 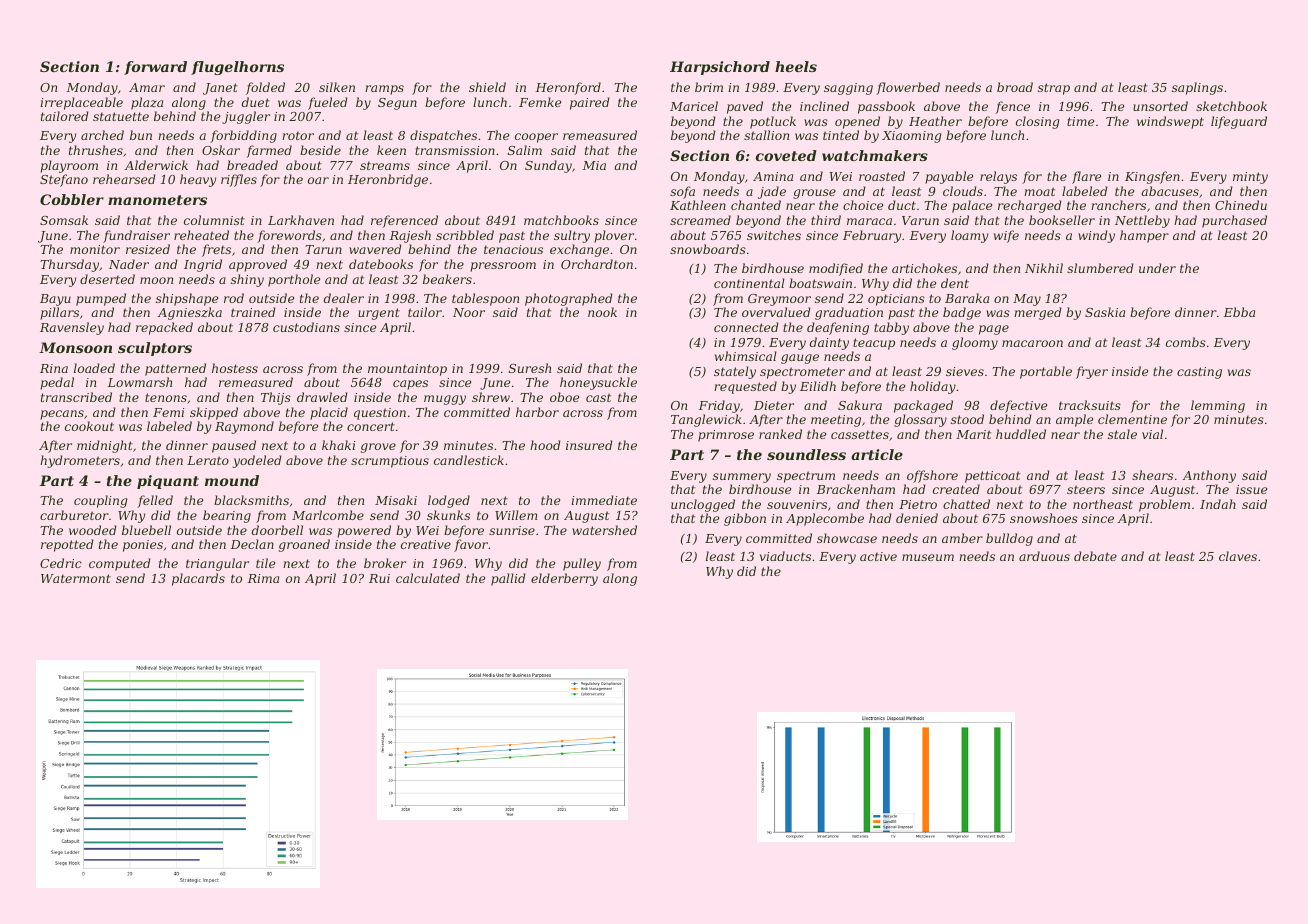 What do you see at coordinates (265, 88) in the screenshot?
I see `folded` at bounding box center [265, 88].
